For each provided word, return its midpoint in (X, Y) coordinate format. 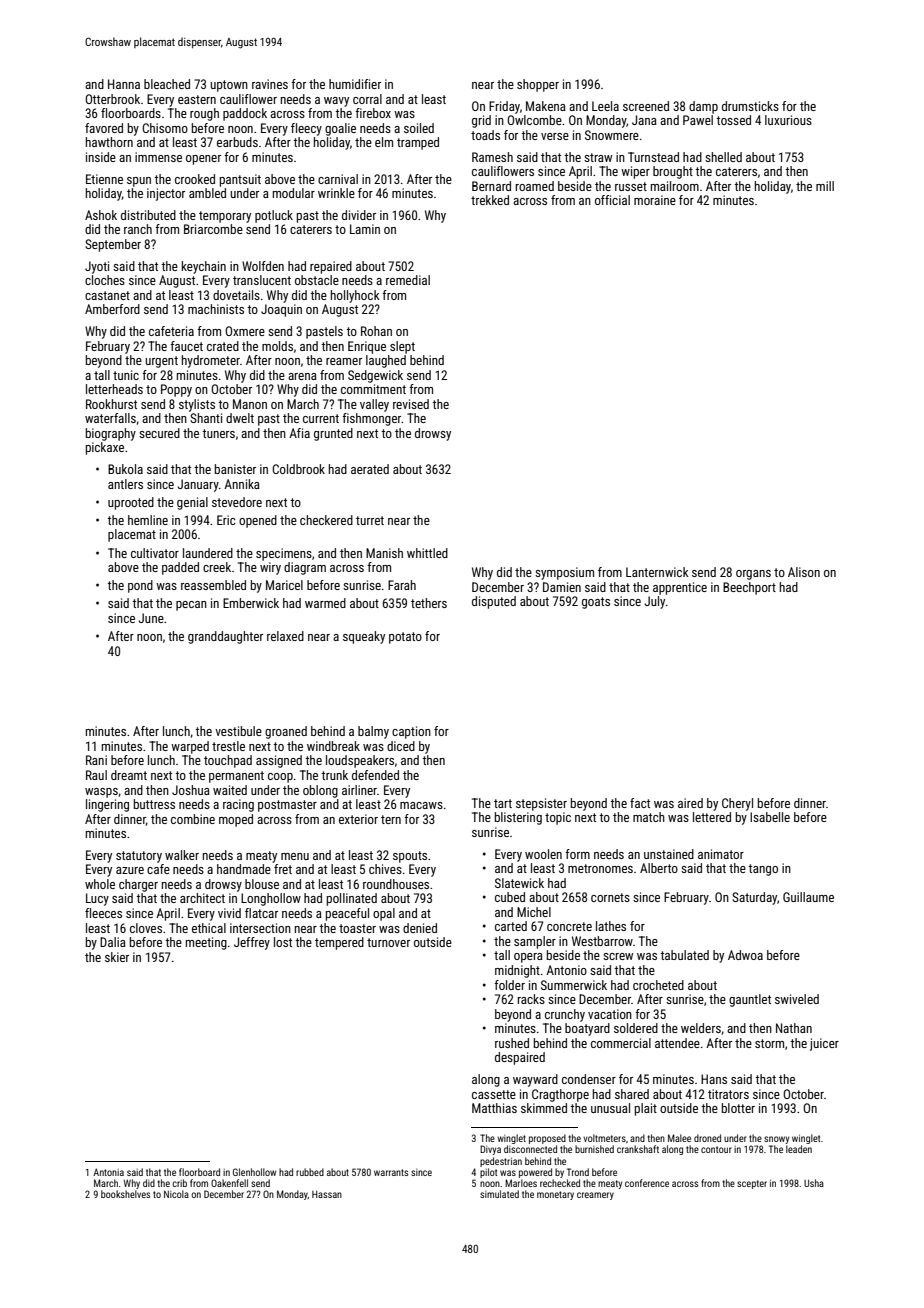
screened (646, 106)
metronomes (600, 868)
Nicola (176, 1194)
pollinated (352, 899)
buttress (154, 804)
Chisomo (165, 128)
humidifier (355, 84)
